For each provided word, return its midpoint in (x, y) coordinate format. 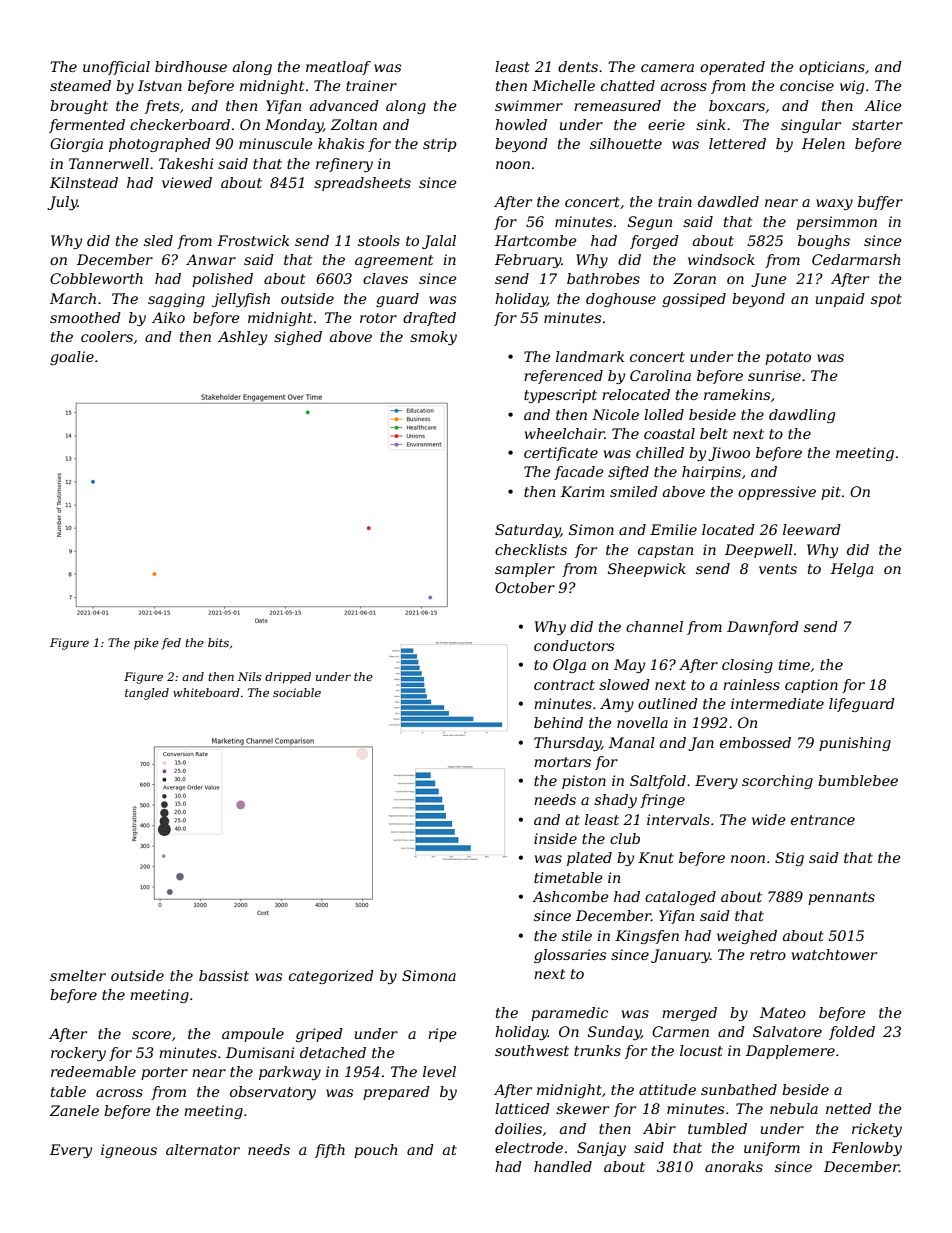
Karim (582, 491)
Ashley (242, 338)
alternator (203, 1149)
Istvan (160, 85)
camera (667, 68)
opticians (832, 68)
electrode (529, 1147)
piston (584, 782)
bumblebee (858, 780)
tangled (147, 694)
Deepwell (759, 551)
